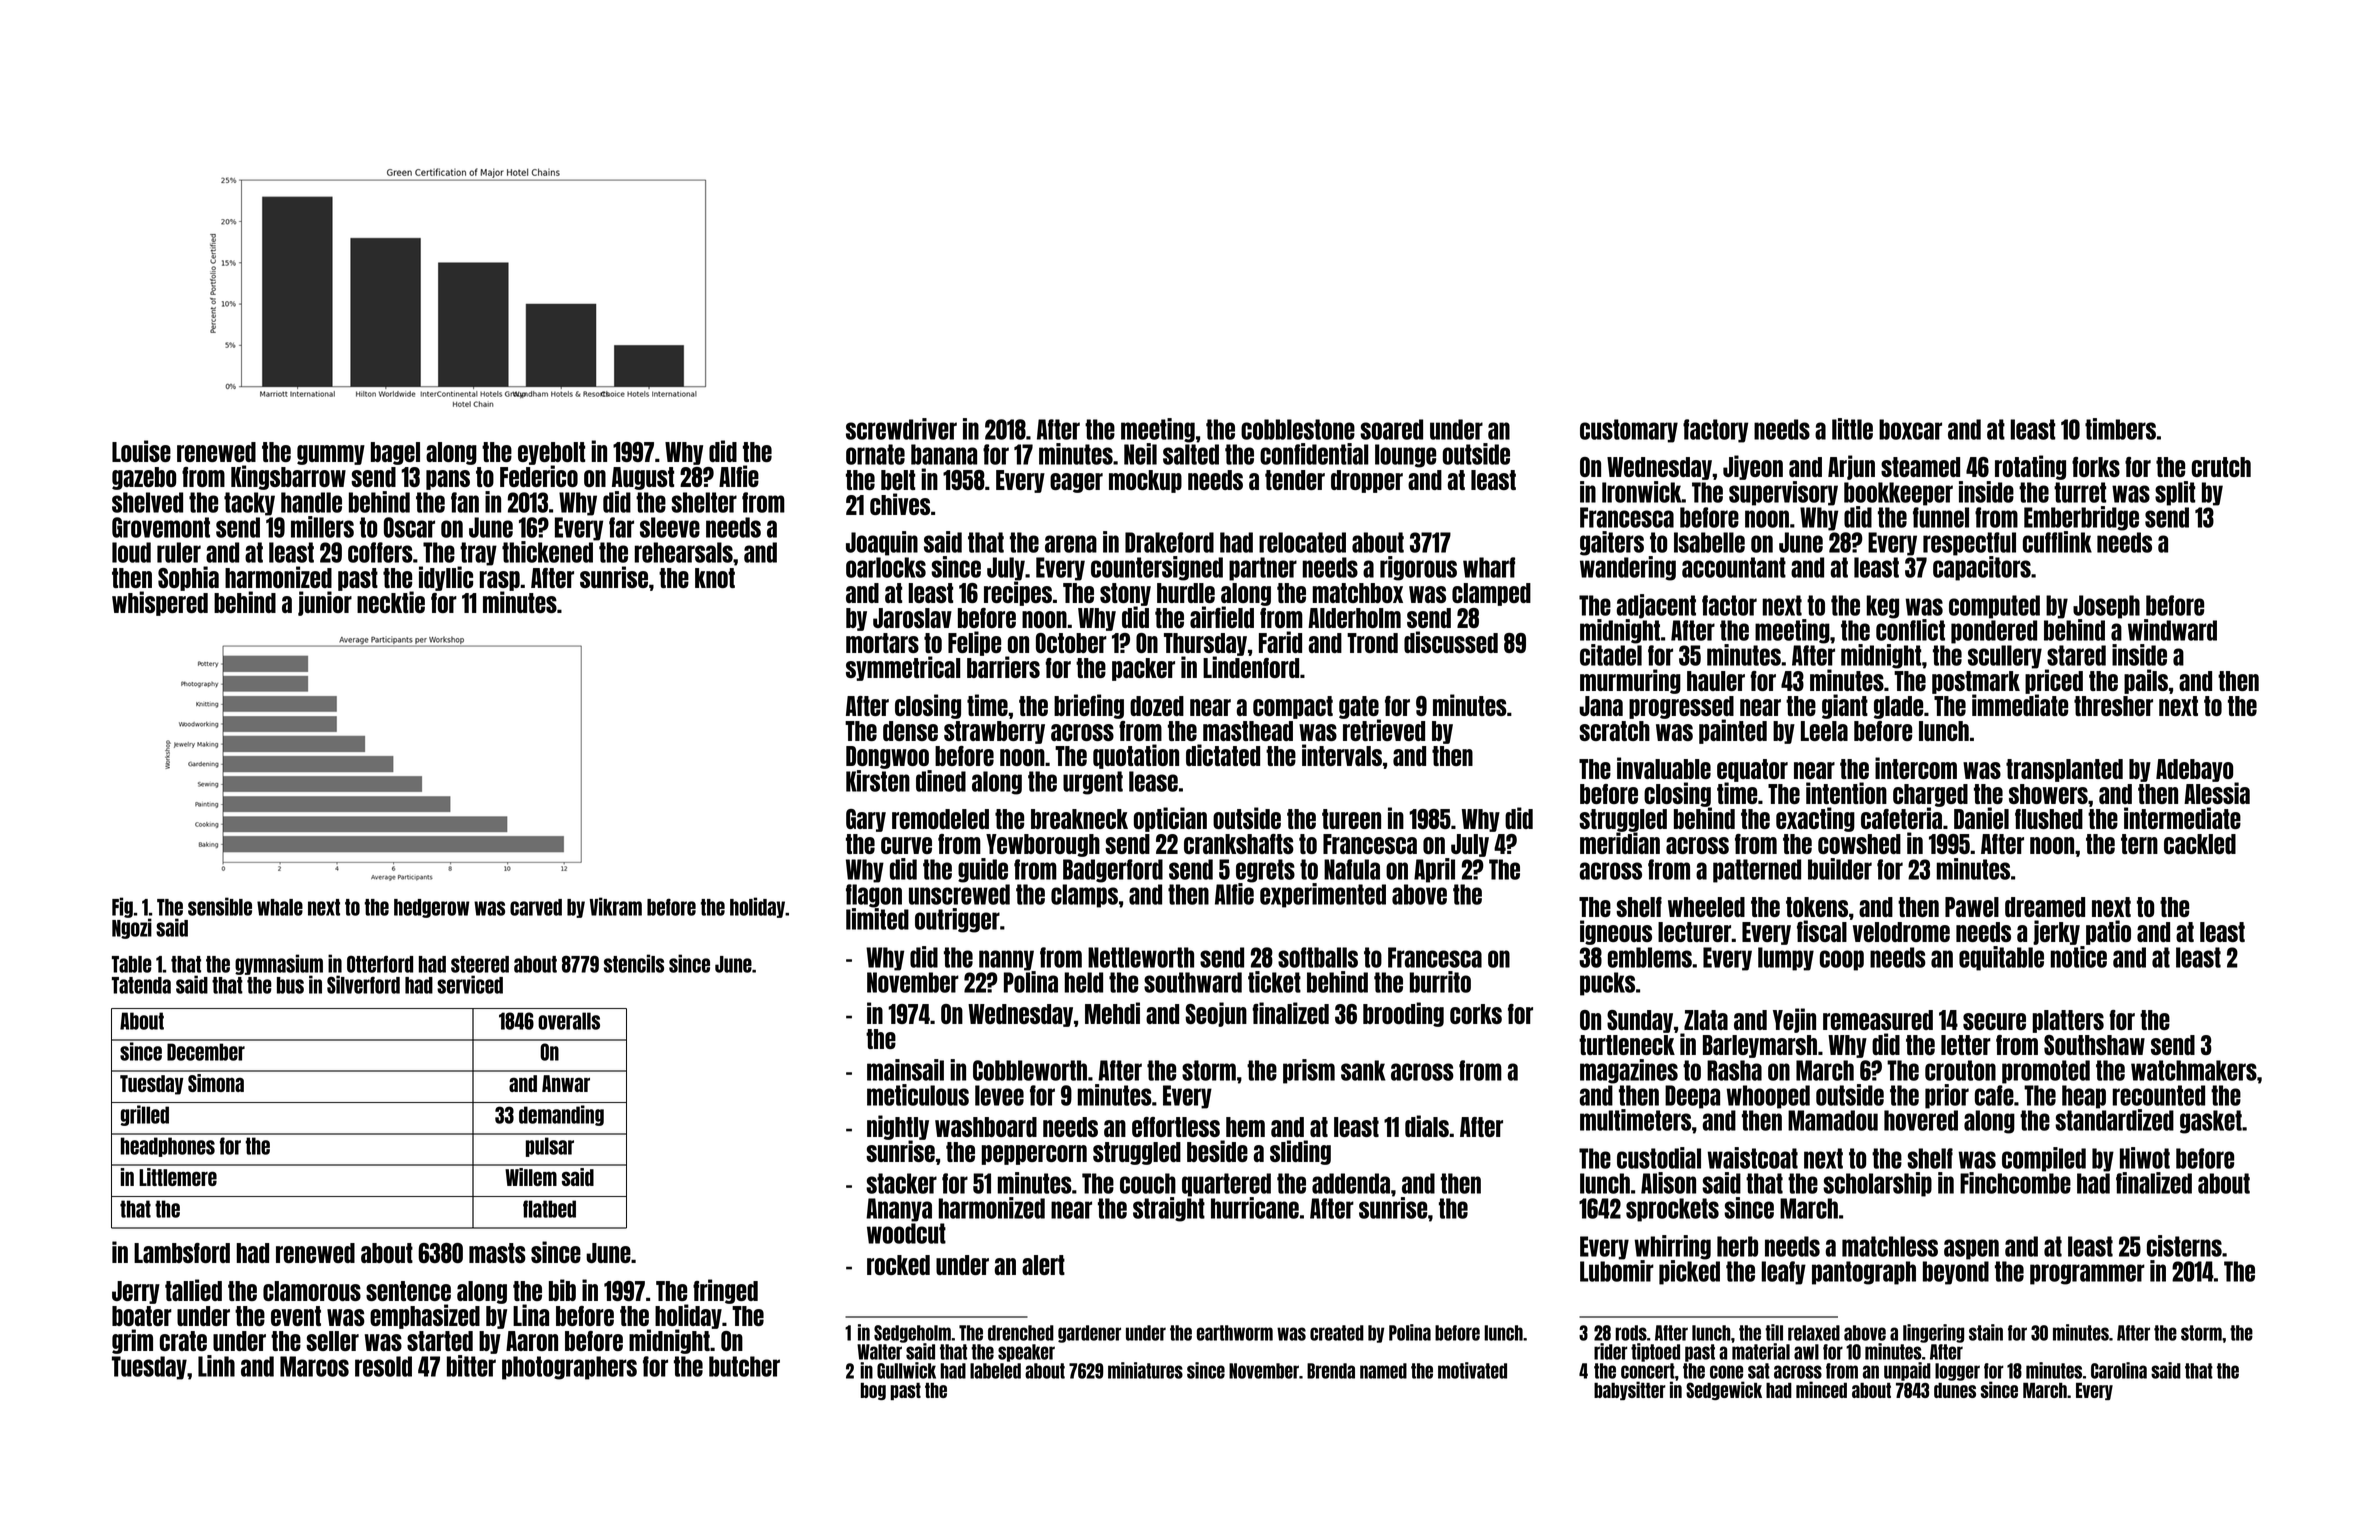  What do you see at coordinates (1148, 1183) in the page?
I see `couch` at bounding box center [1148, 1183].
